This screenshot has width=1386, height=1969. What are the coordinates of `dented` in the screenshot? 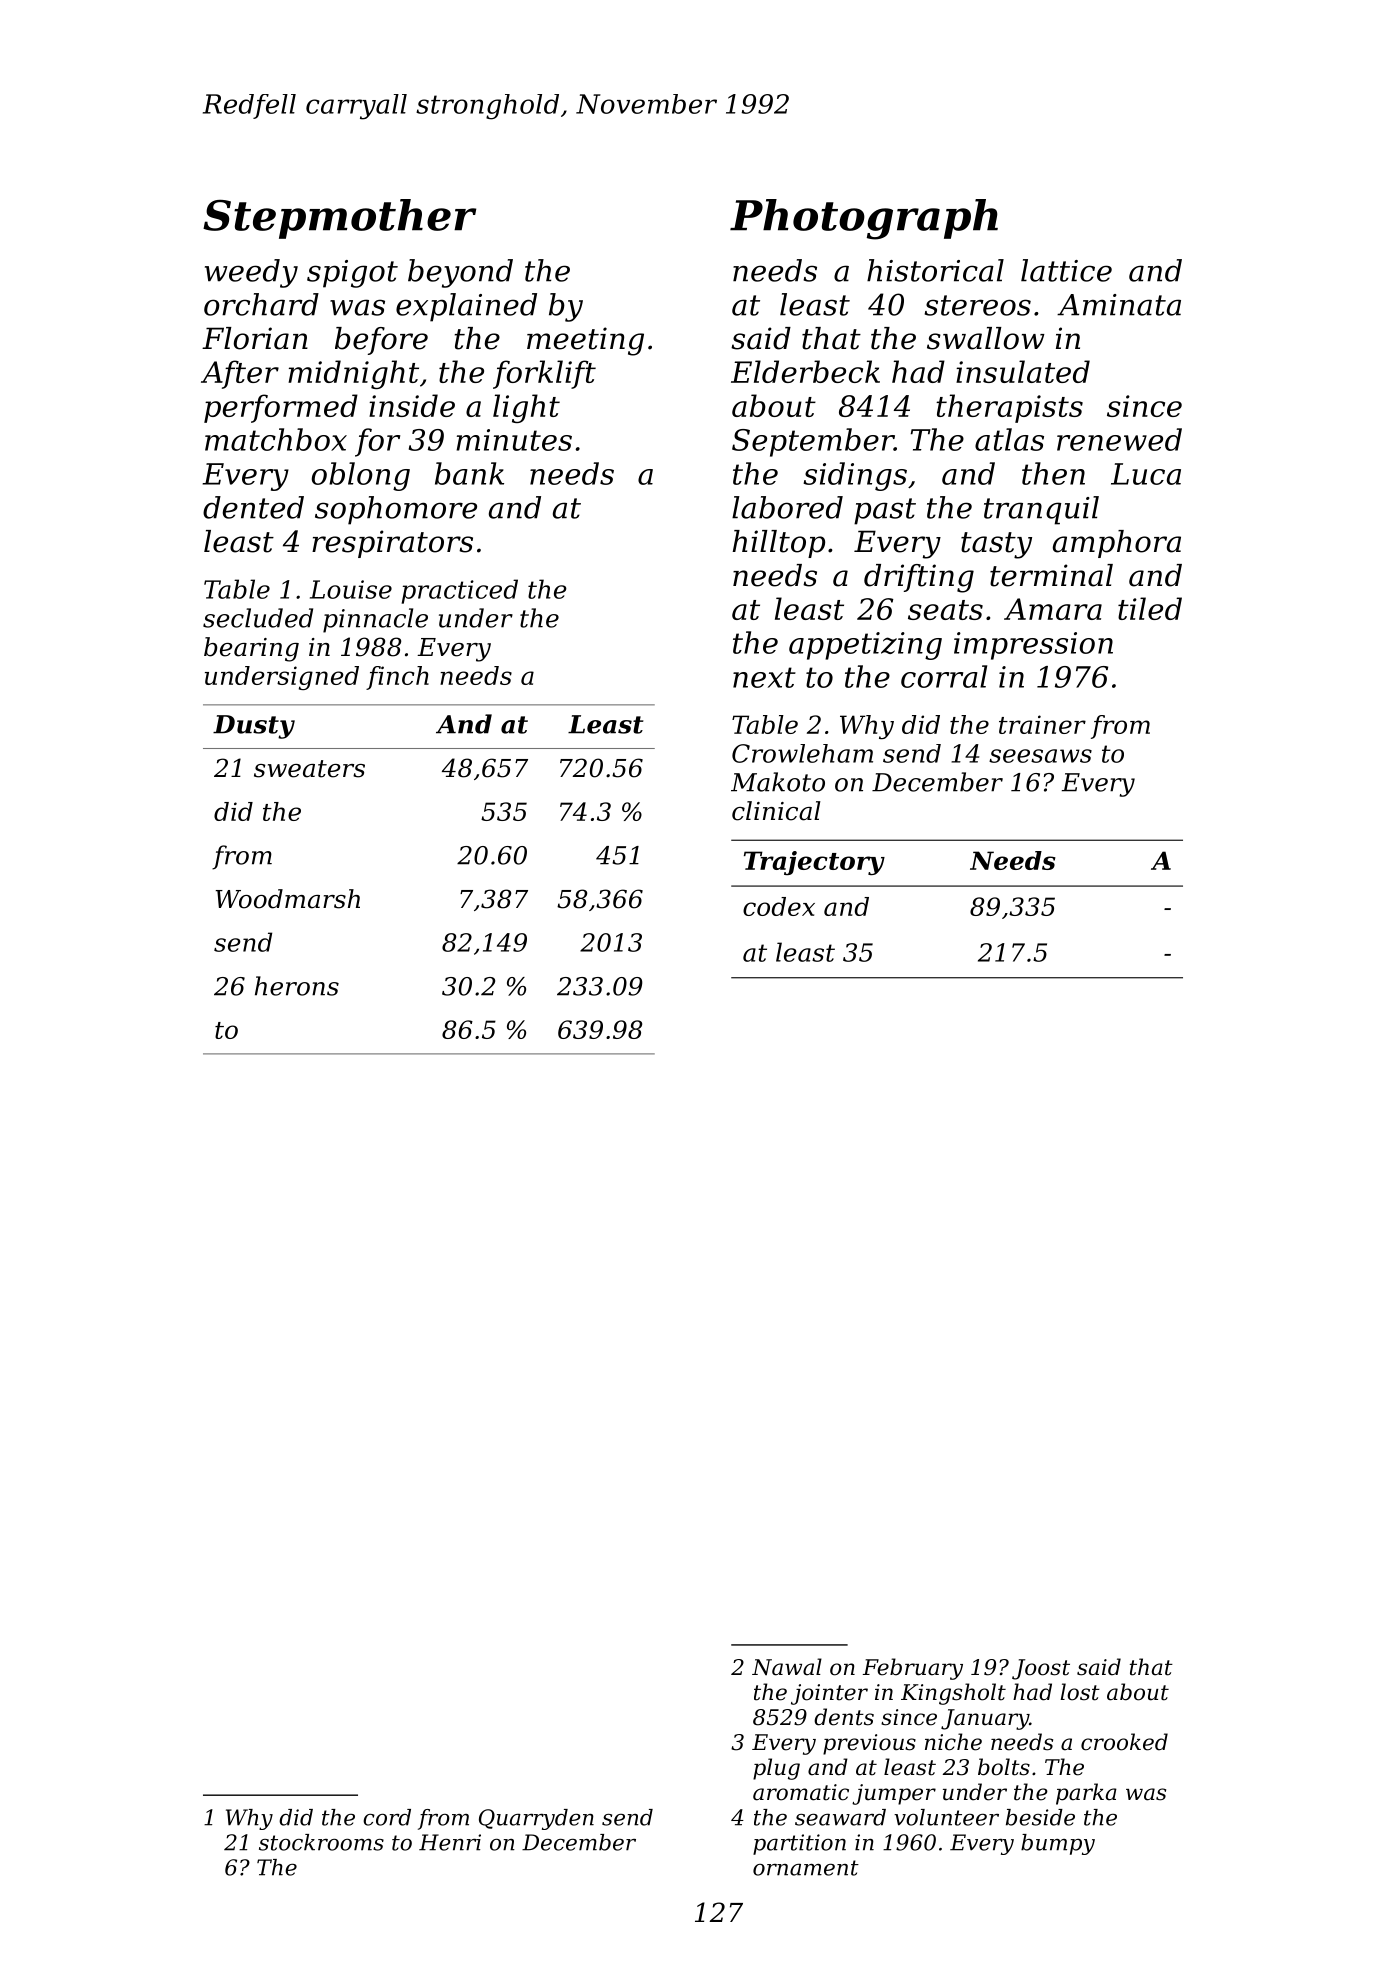 It's located at (253, 507).
